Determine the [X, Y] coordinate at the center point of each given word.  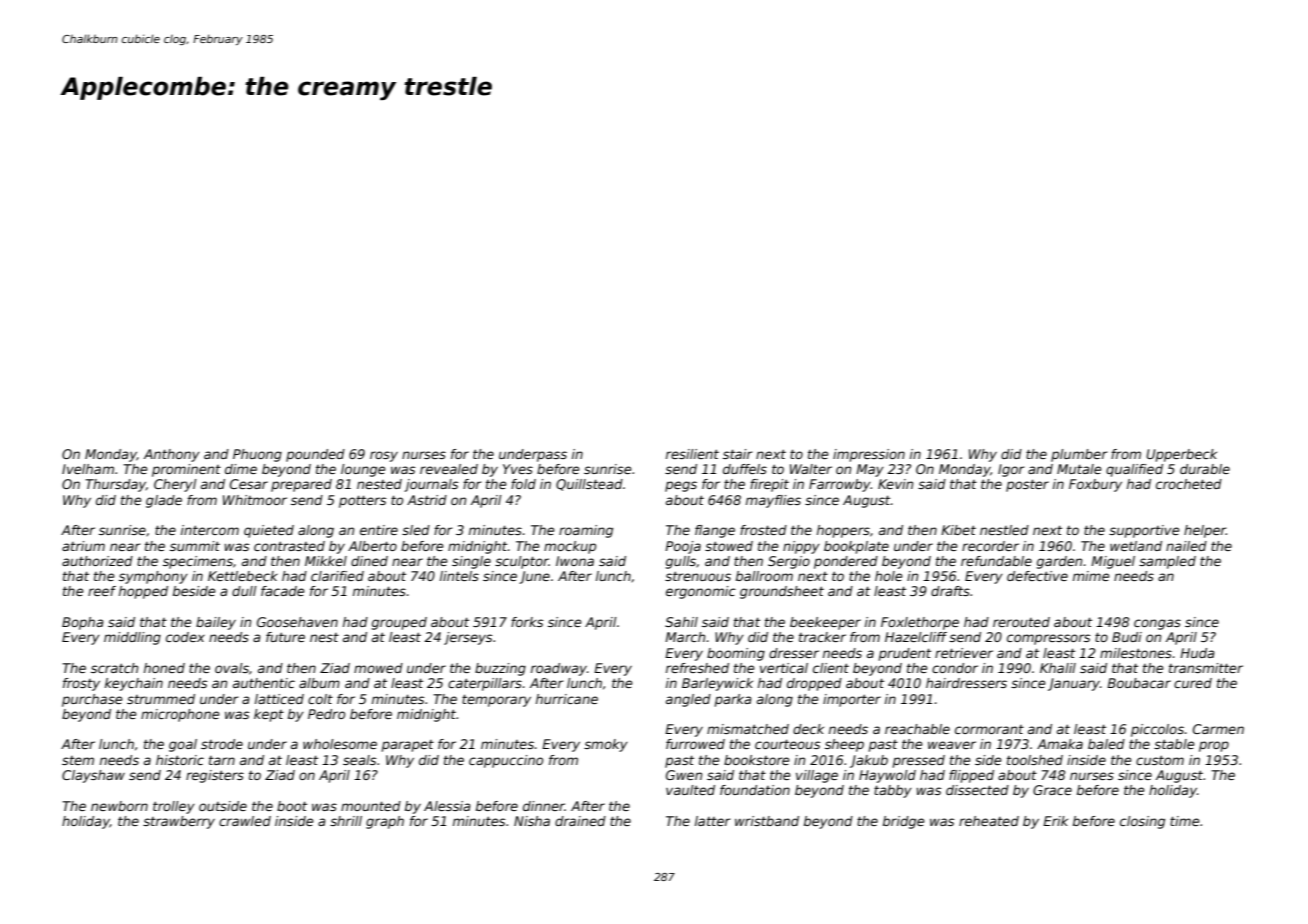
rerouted [1021, 622]
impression [869, 455]
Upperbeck [1181, 455]
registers [215, 776]
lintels [459, 576]
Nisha [532, 821]
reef [102, 591]
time [1185, 821]
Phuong [257, 455]
